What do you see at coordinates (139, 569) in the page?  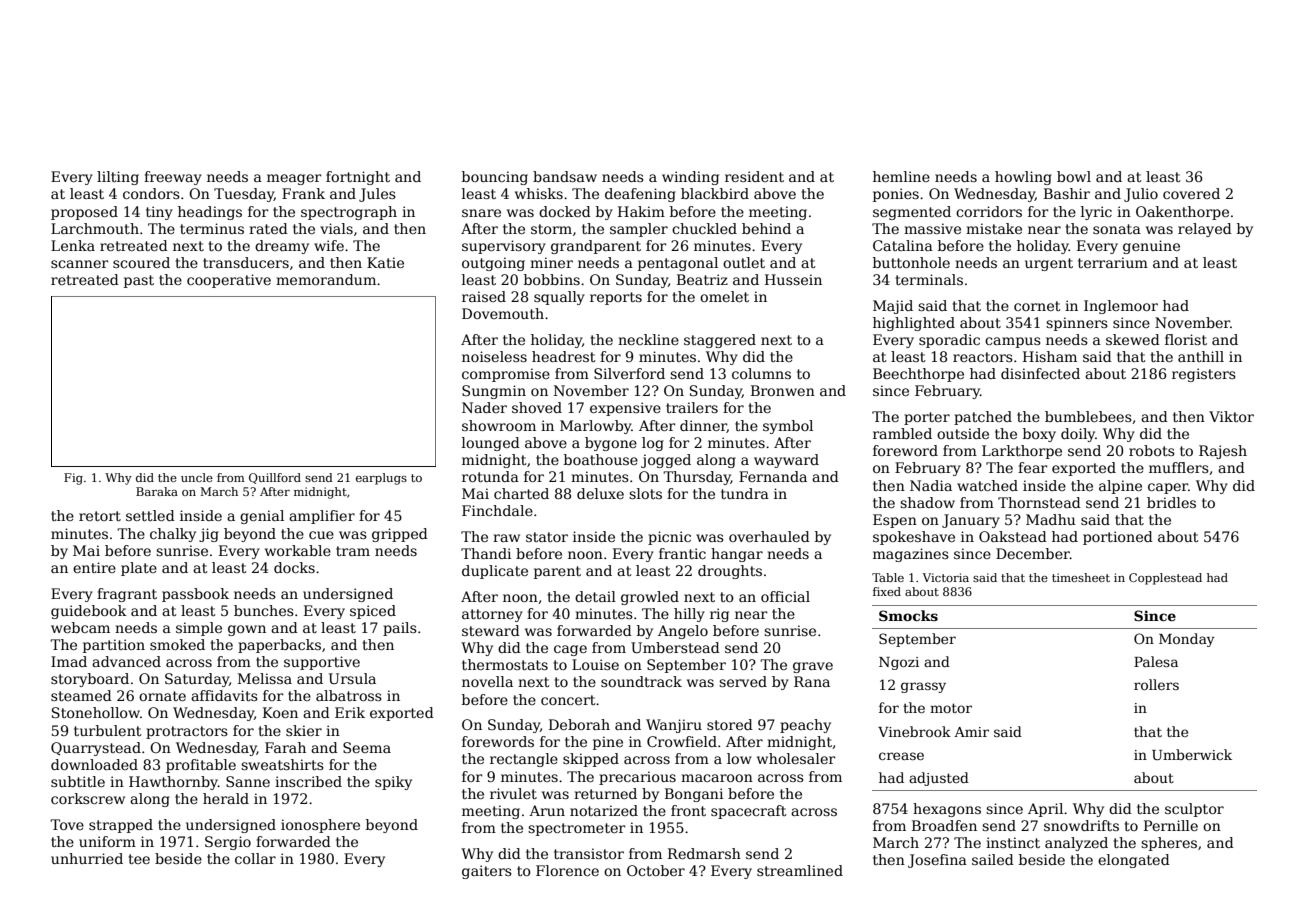 I see `plate` at bounding box center [139, 569].
